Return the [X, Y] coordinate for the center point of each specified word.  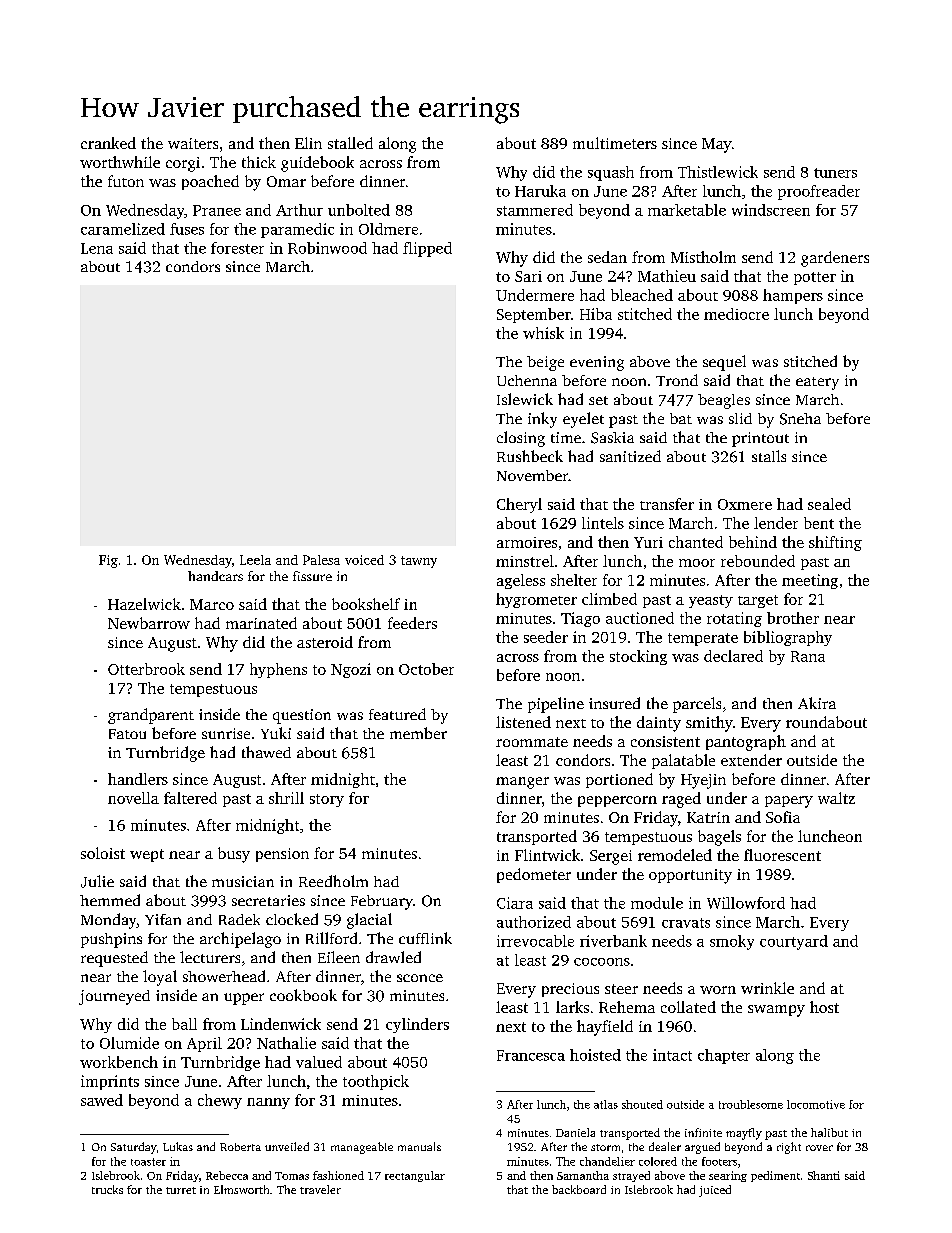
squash [611, 173]
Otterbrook [146, 669]
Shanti [824, 1175]
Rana [808, 656]
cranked [108, 143]
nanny [268, 1103]
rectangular [415, 1176]
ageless [521, 581]
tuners [835, 173]
